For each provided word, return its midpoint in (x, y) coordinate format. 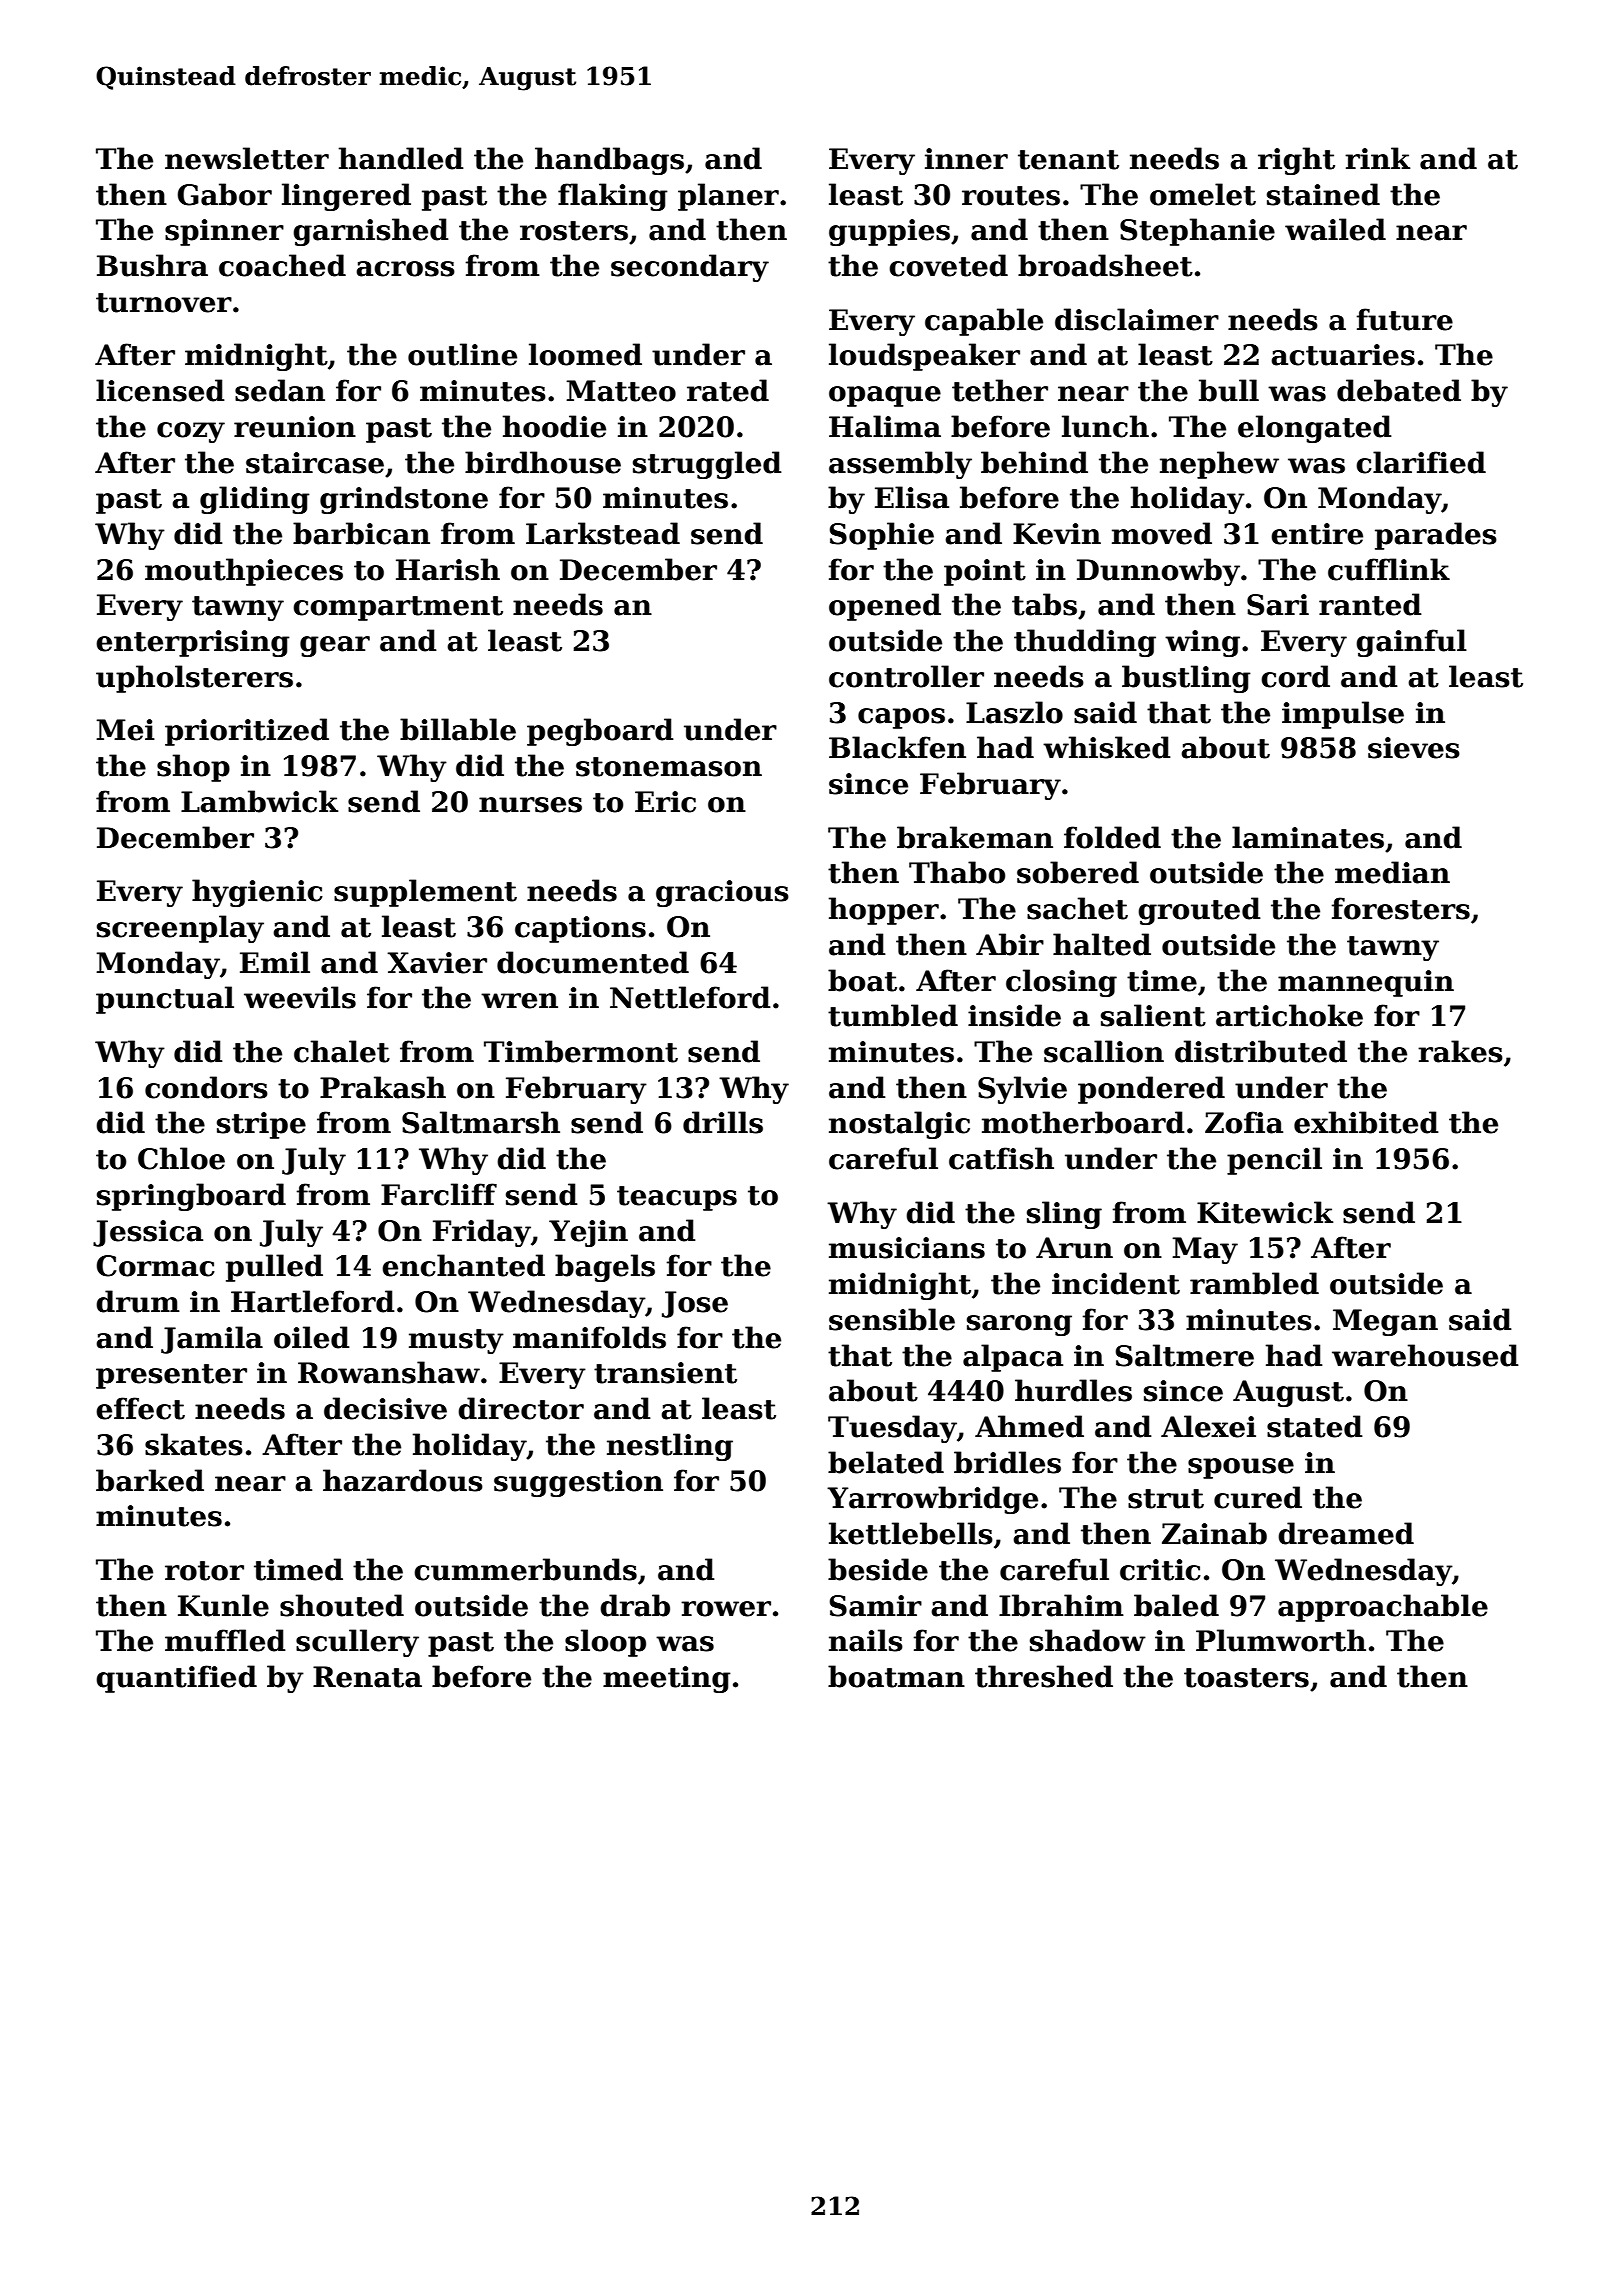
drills (723, 1122)
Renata (367, 1677)
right (1296, 161)
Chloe (181, 1158)
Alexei (1208, 1426)
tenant (1068, 160)
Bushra (152, 265)
